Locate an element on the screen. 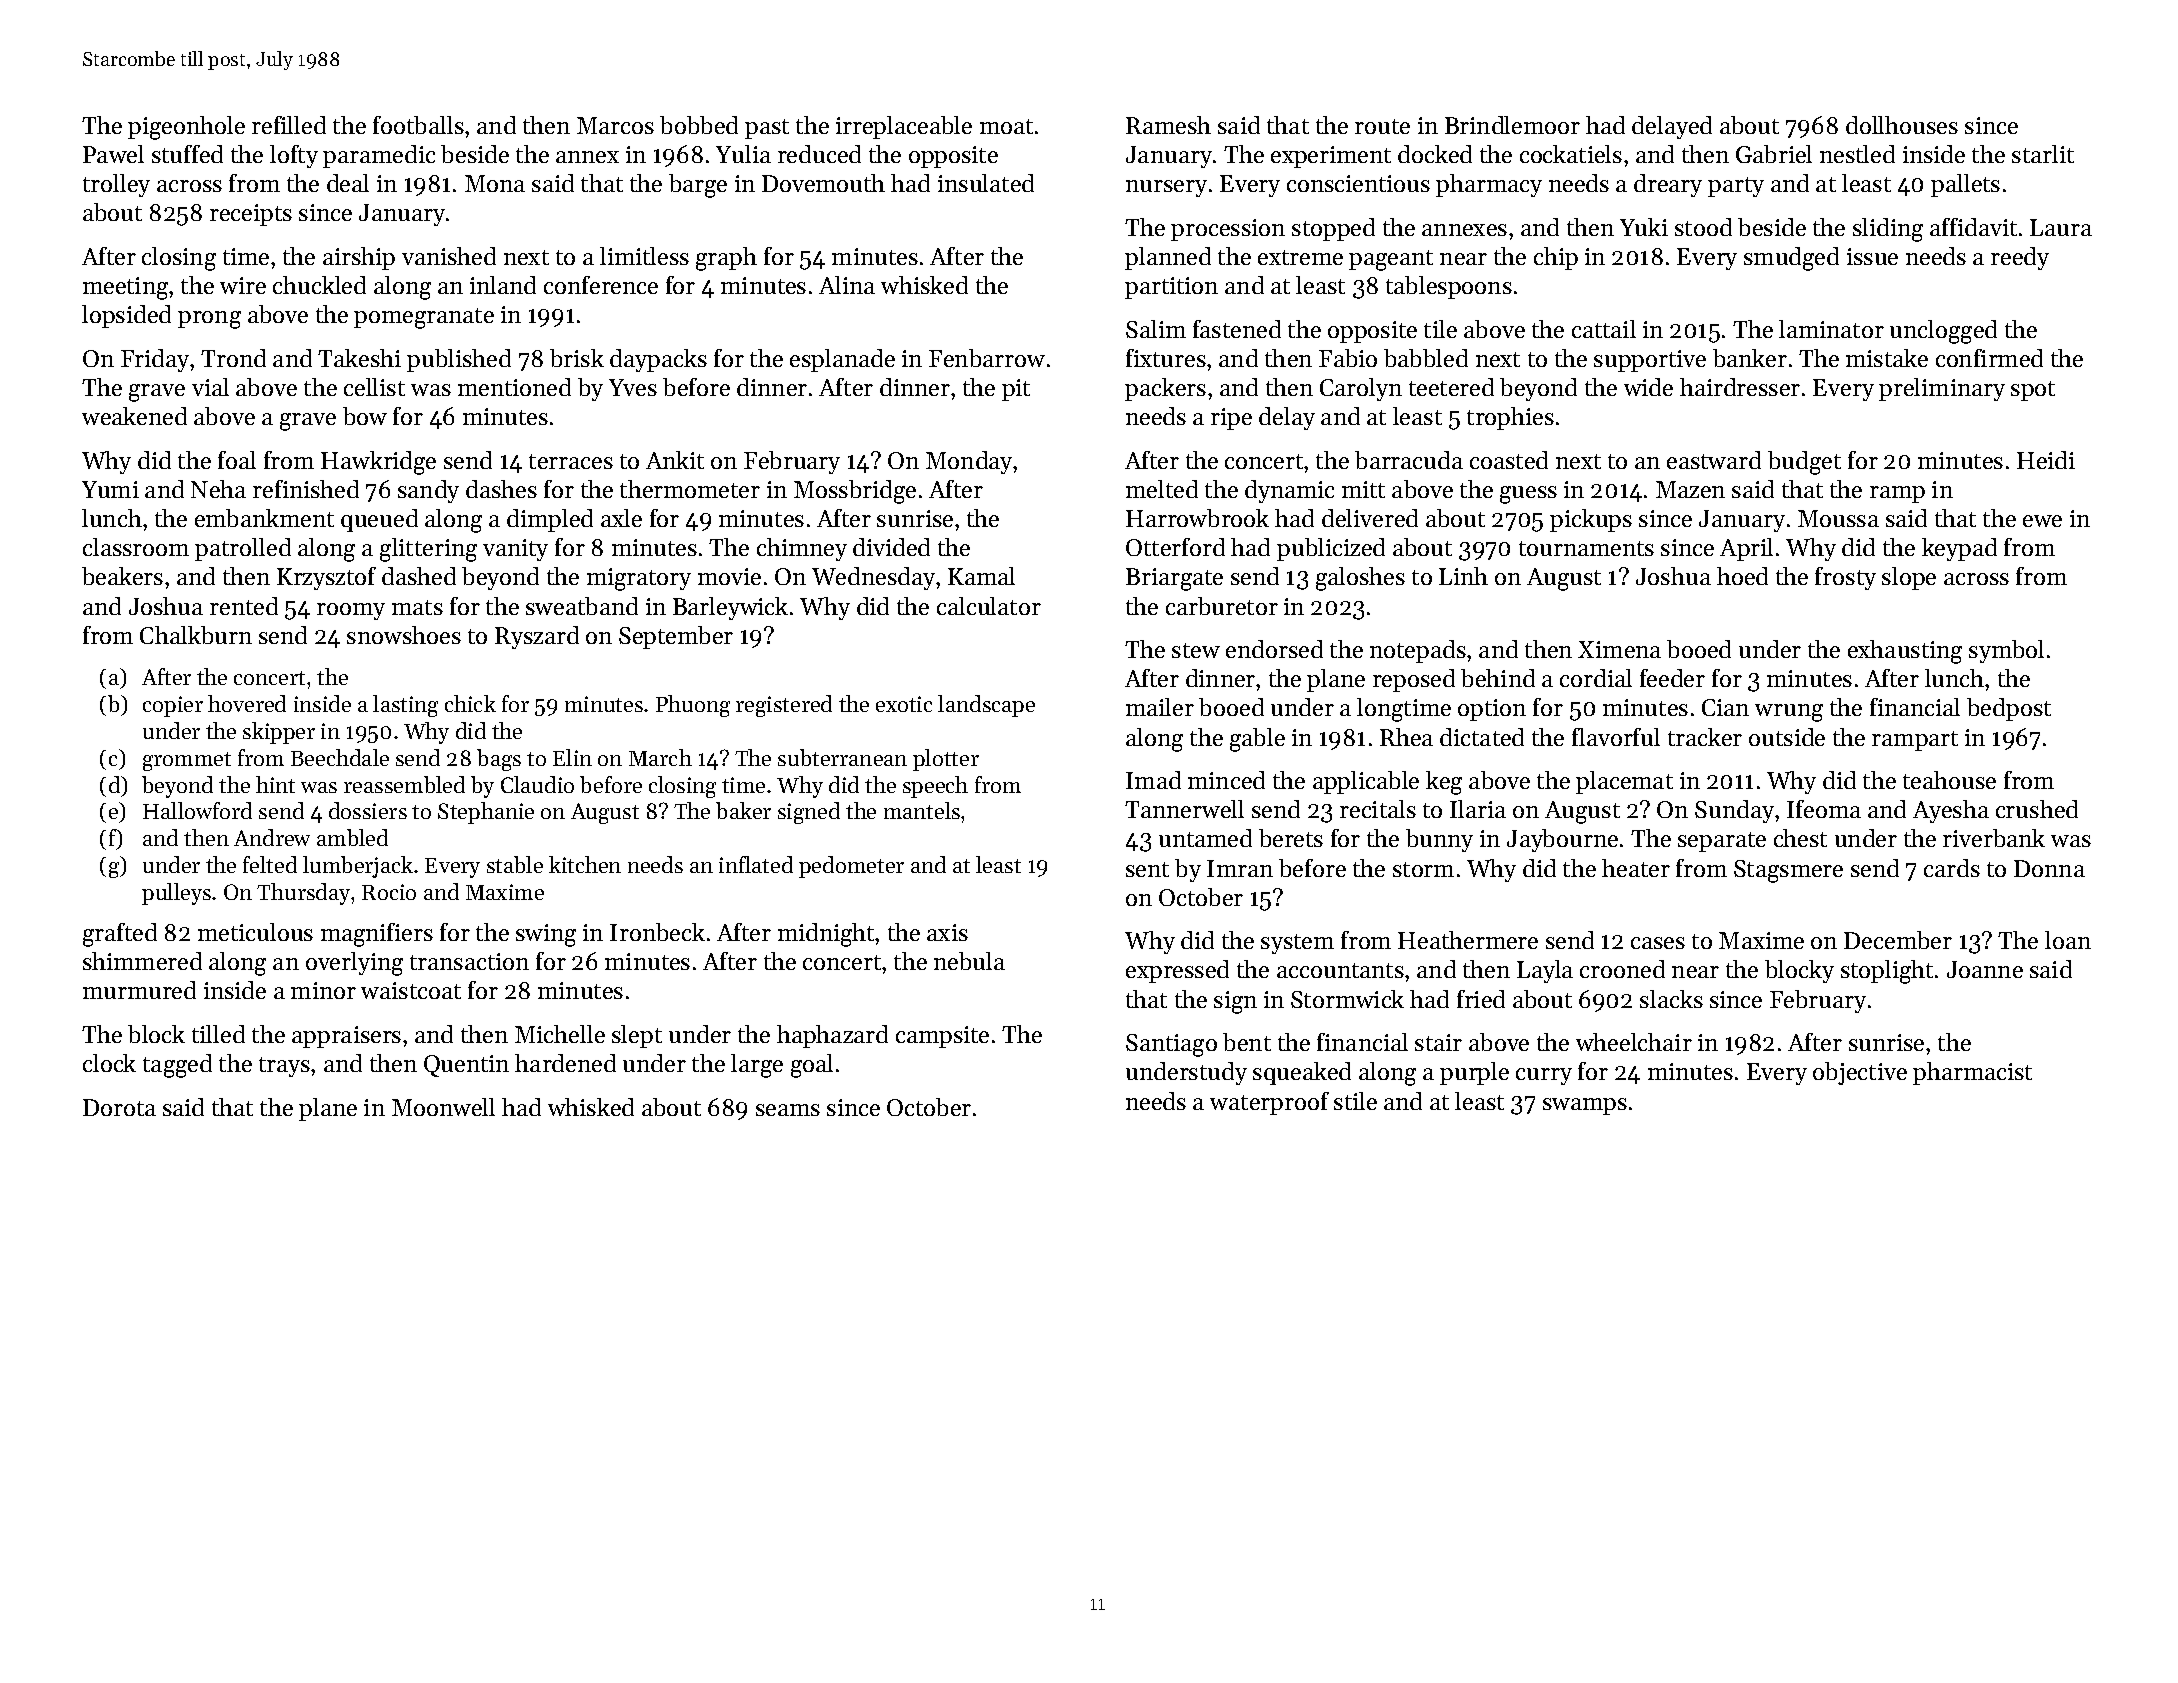 The image size is (2178, 1683). preliminary is located at coordinates (1942, 389).
